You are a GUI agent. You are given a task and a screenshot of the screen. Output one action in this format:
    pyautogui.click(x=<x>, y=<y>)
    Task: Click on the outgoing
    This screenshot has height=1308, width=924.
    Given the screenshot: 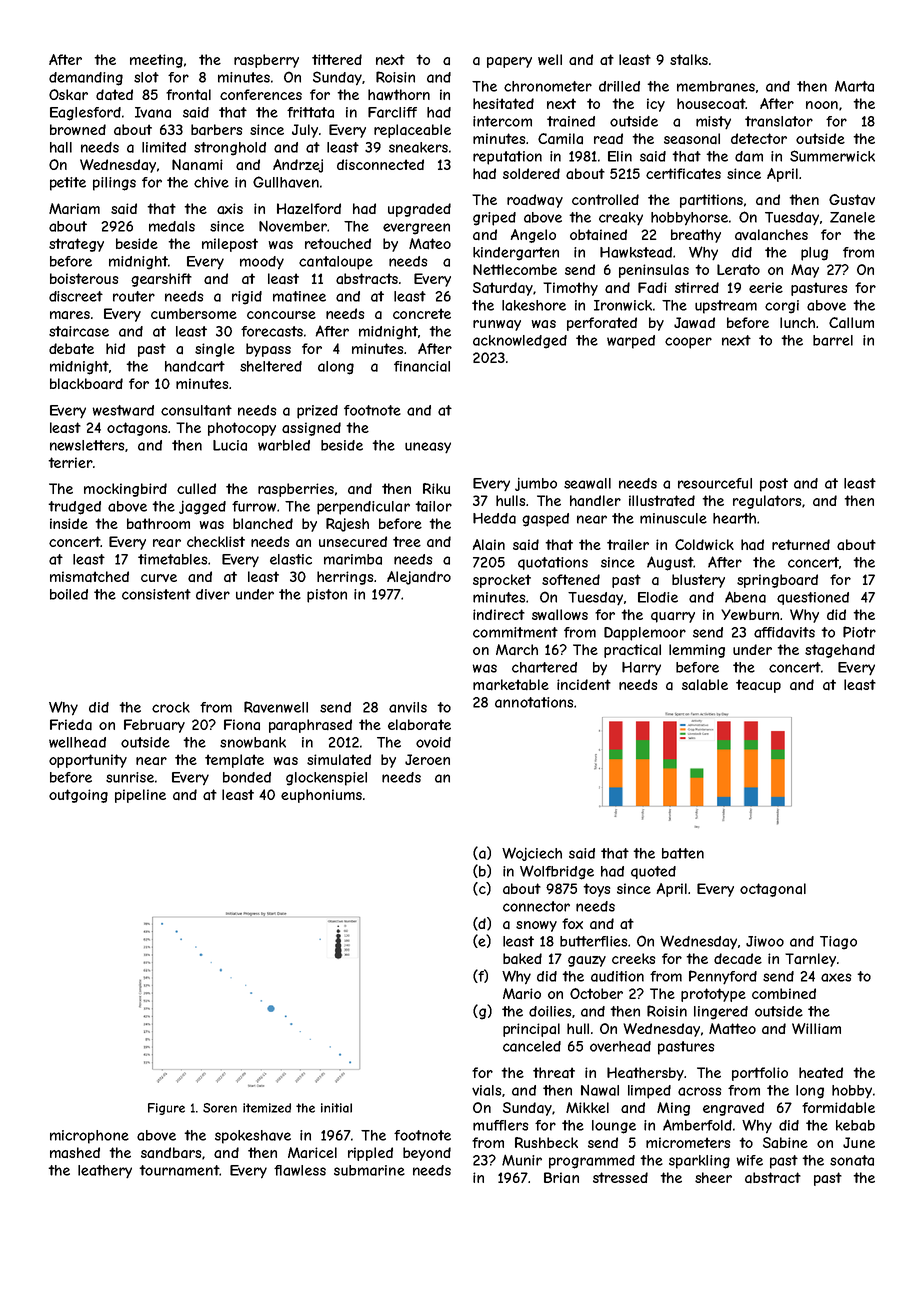 What is the action you would take?
    pyautogui.click(x=78, y=796)
